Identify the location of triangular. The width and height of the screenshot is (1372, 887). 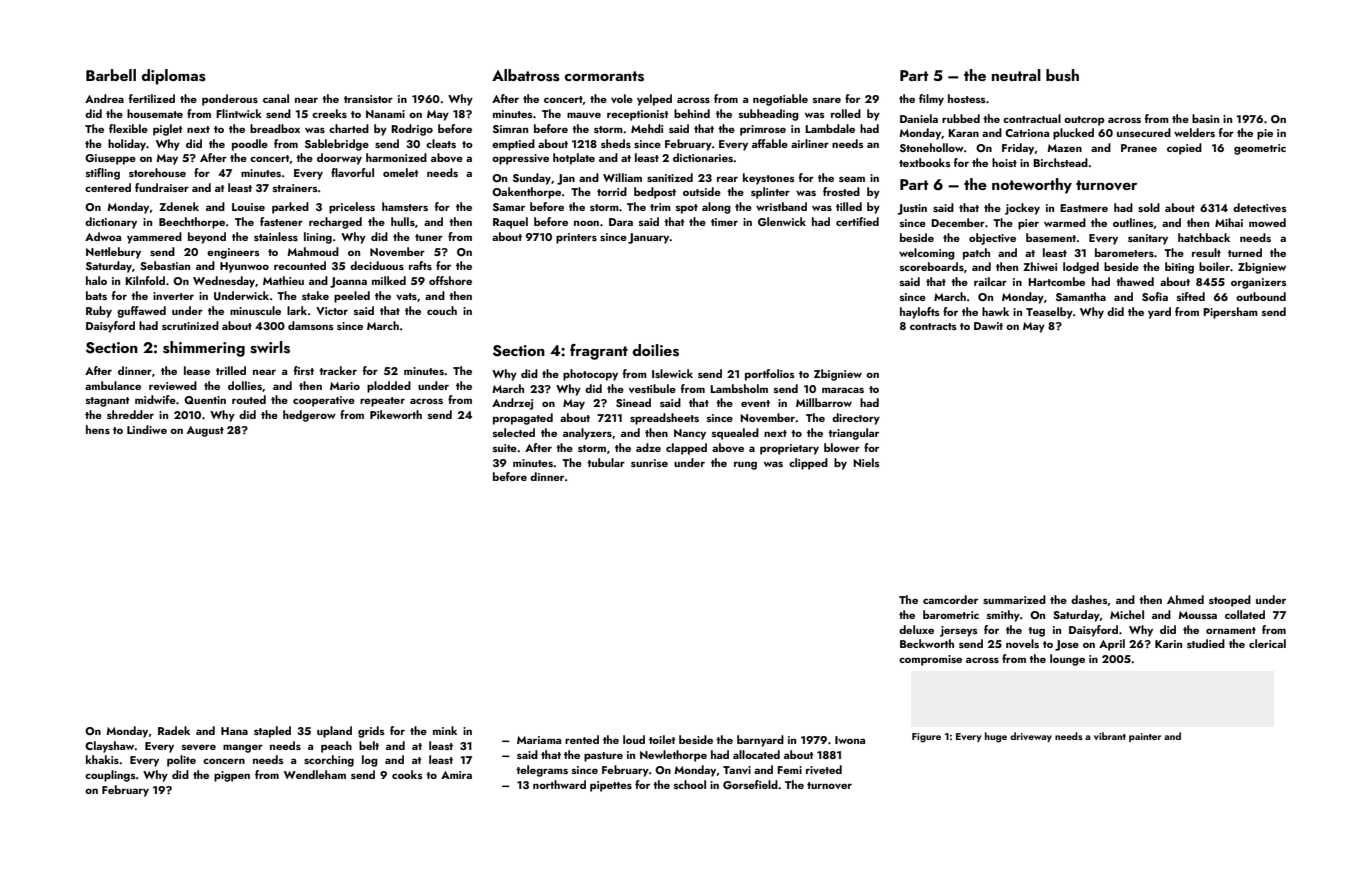
(853, 434).
